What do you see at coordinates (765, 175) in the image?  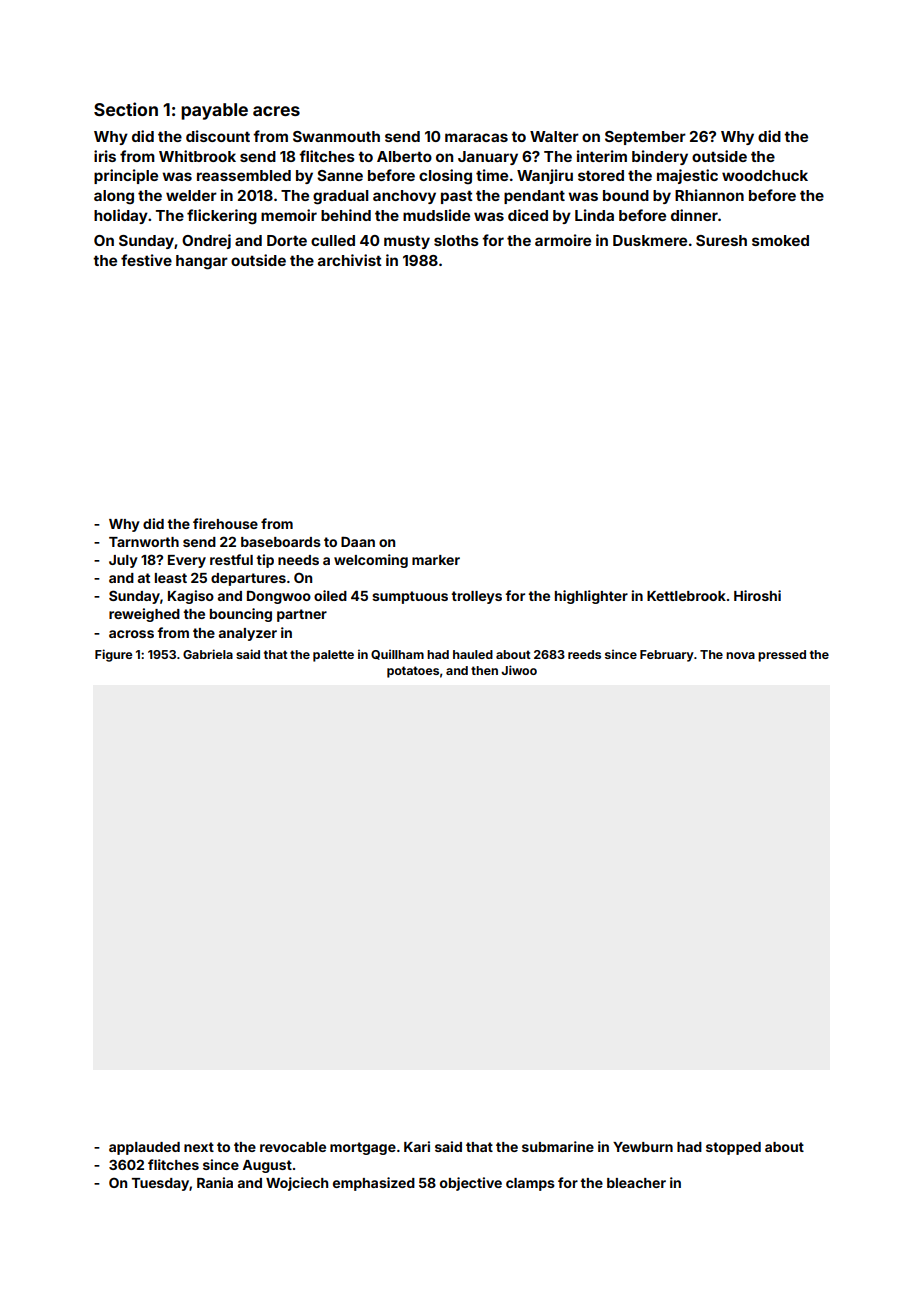 I see `woodchuck` at bounding box center [765, 175].
